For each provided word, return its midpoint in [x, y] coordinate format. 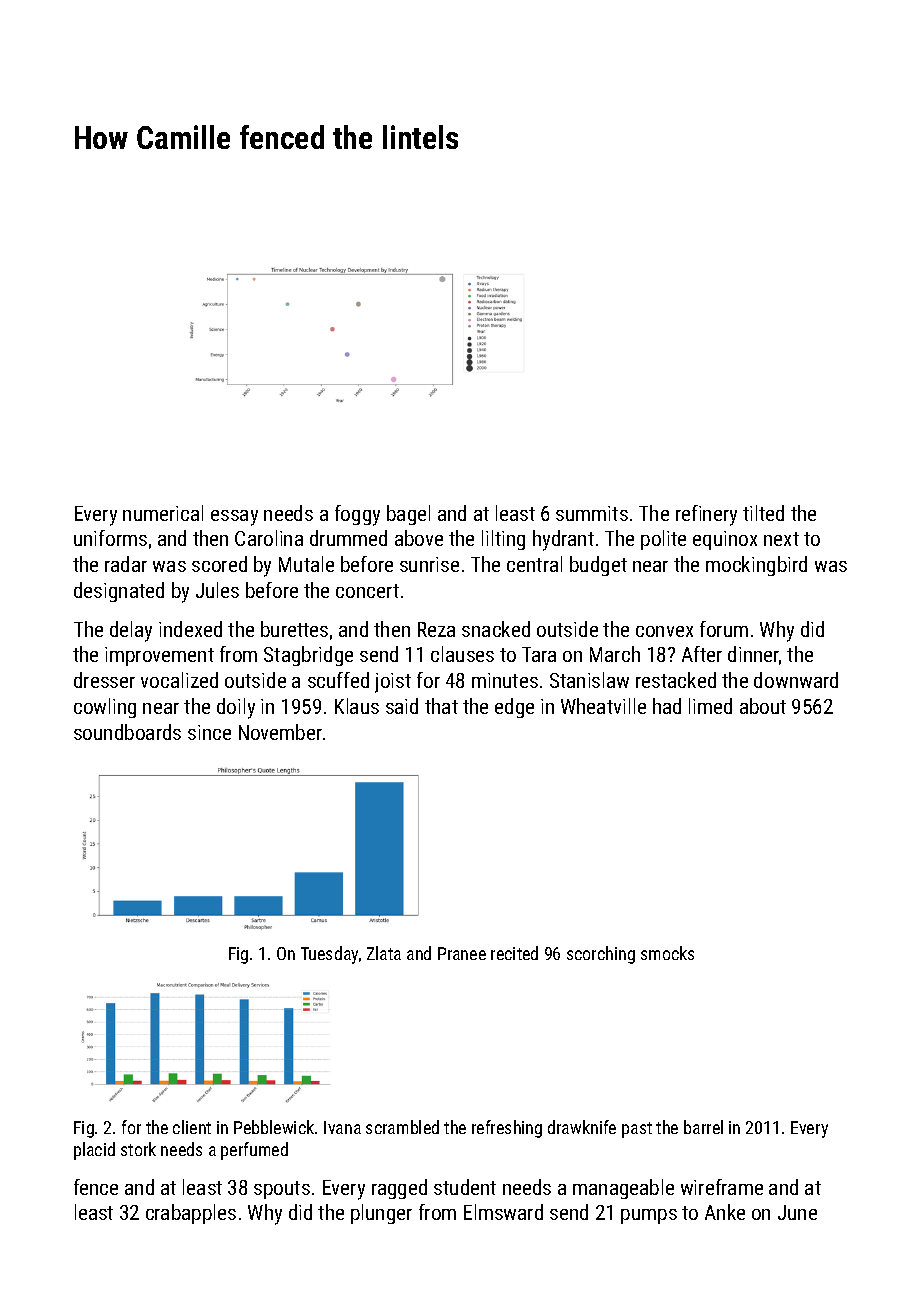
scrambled [402, 1127]
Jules [217, 590]
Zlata [384, 953]
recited [514, 953]
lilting [503, 540]
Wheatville [603, 706]
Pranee [462, 953]
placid [94, 1151]
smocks [667, 953]
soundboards [127, 732]
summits [592, 513]
